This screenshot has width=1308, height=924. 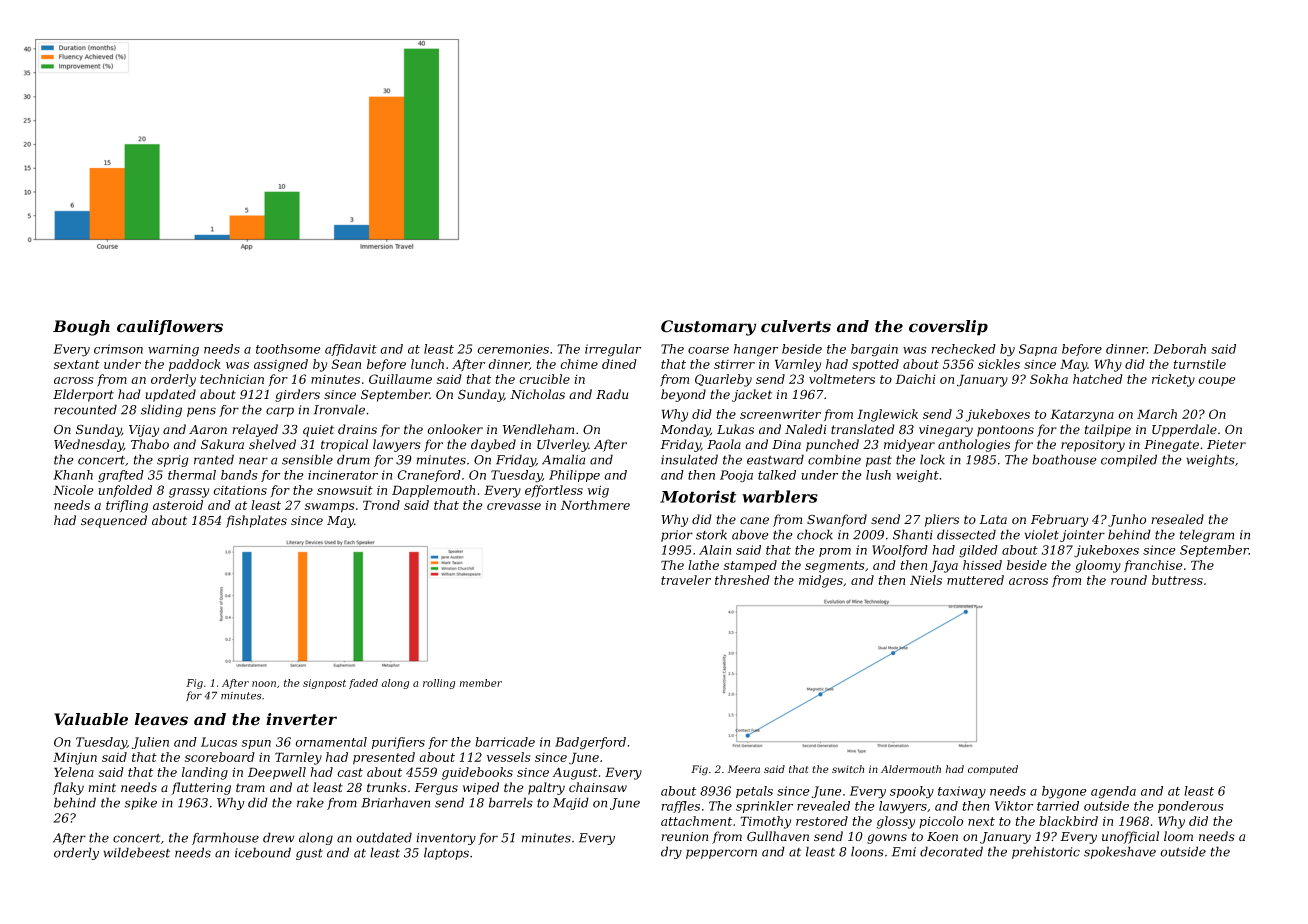 What do you see at coordinates (114, 521) in the screenshot?
I see `sequenced` at bounding box center [114, 521].
